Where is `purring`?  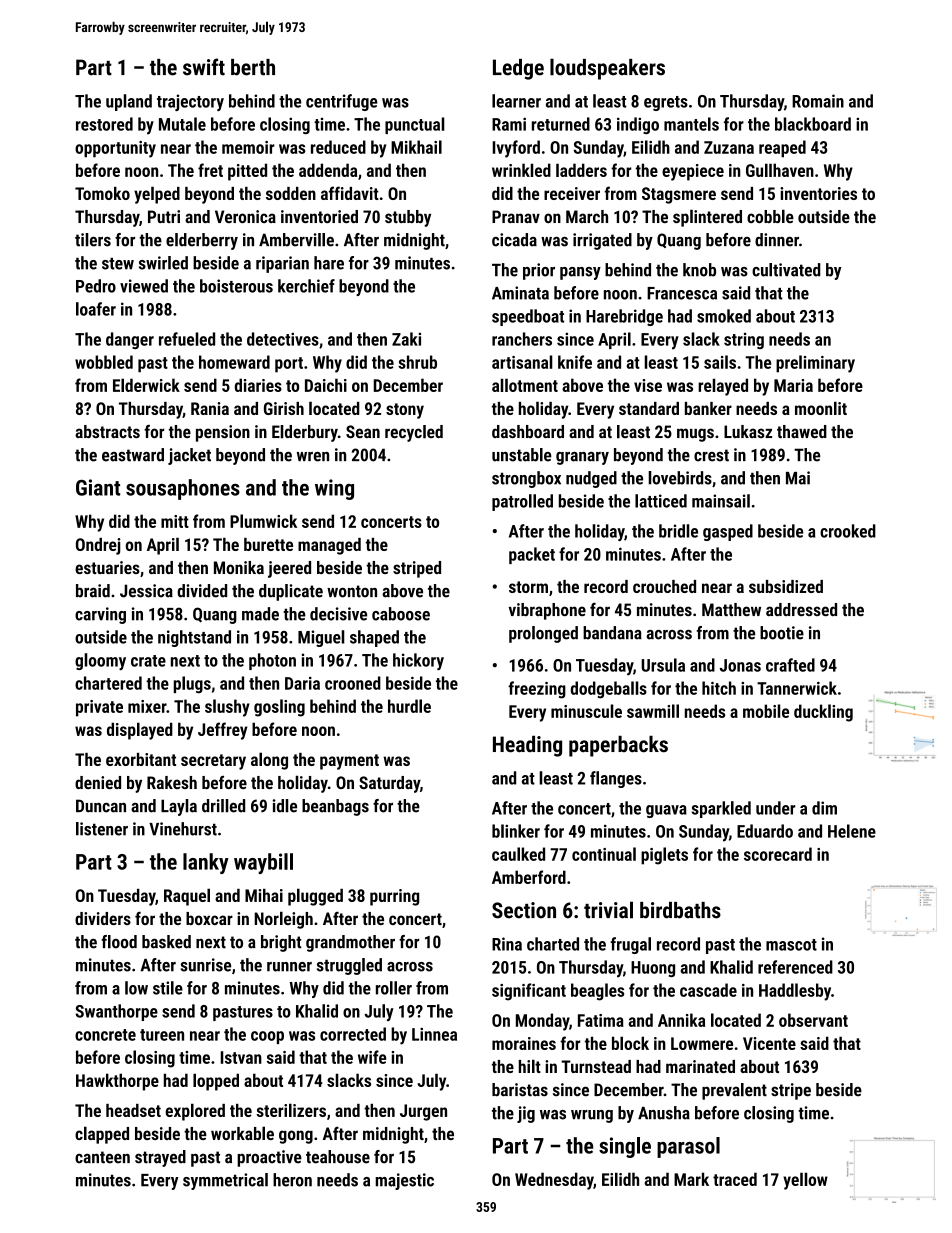 purring is located at coordinates (394, 897).
